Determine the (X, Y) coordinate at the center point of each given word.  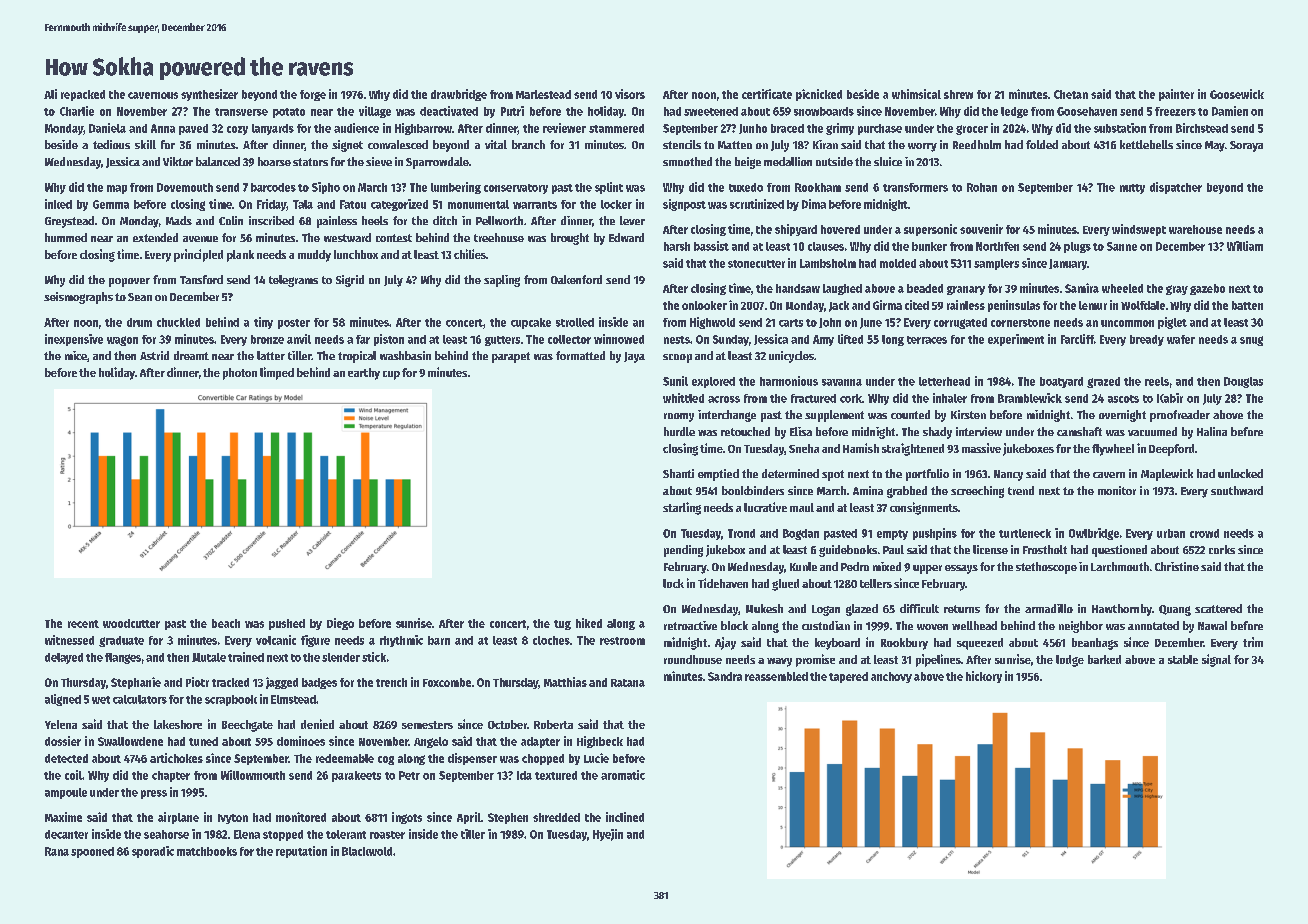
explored (713, 382)
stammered (616, 128)
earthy (364, 374)
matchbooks (207, 851)
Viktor (178, 161)
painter (1176, 95)
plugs (1077, 247)
